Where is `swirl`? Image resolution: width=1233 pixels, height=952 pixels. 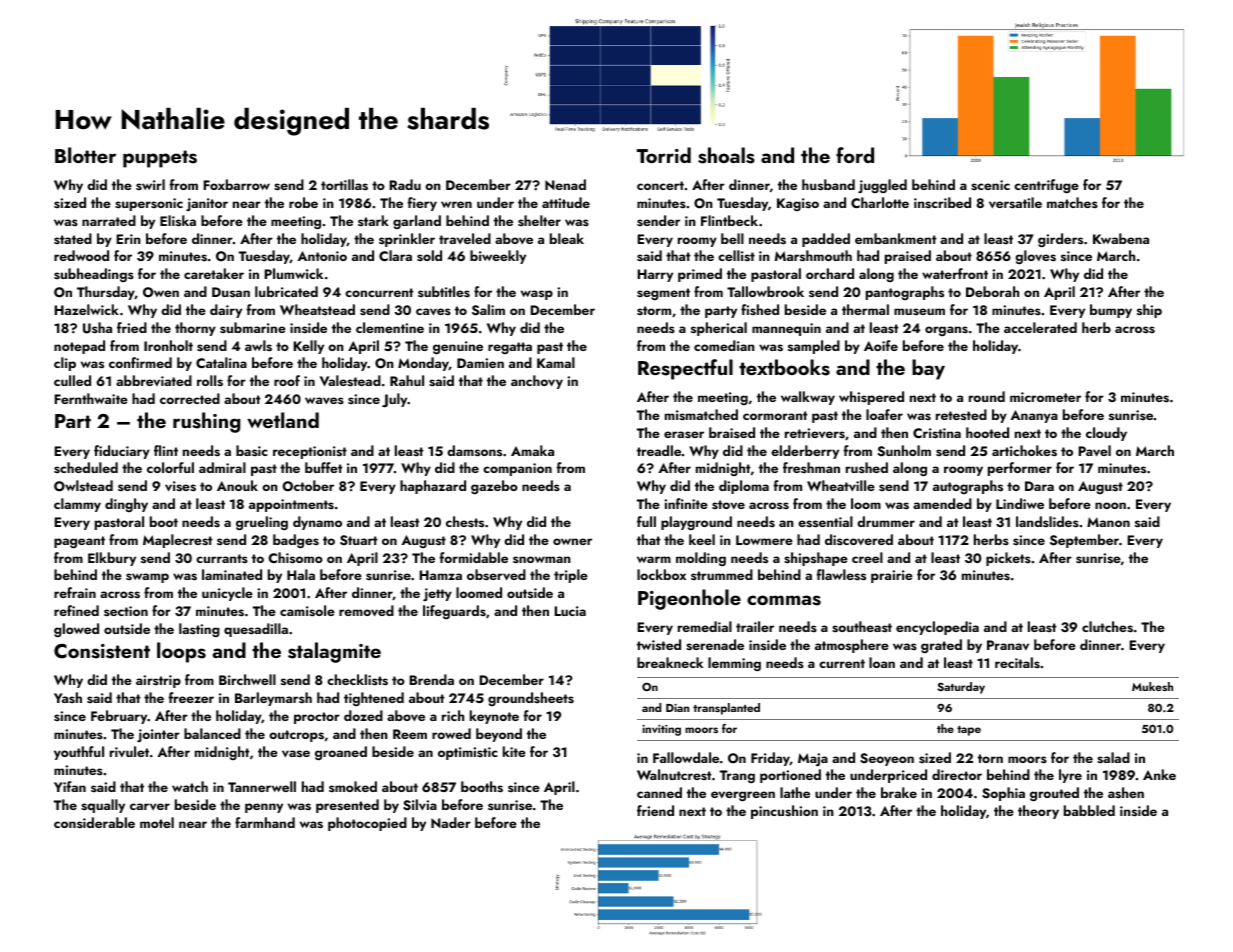 swirl is located at coordinates (150, 184).
